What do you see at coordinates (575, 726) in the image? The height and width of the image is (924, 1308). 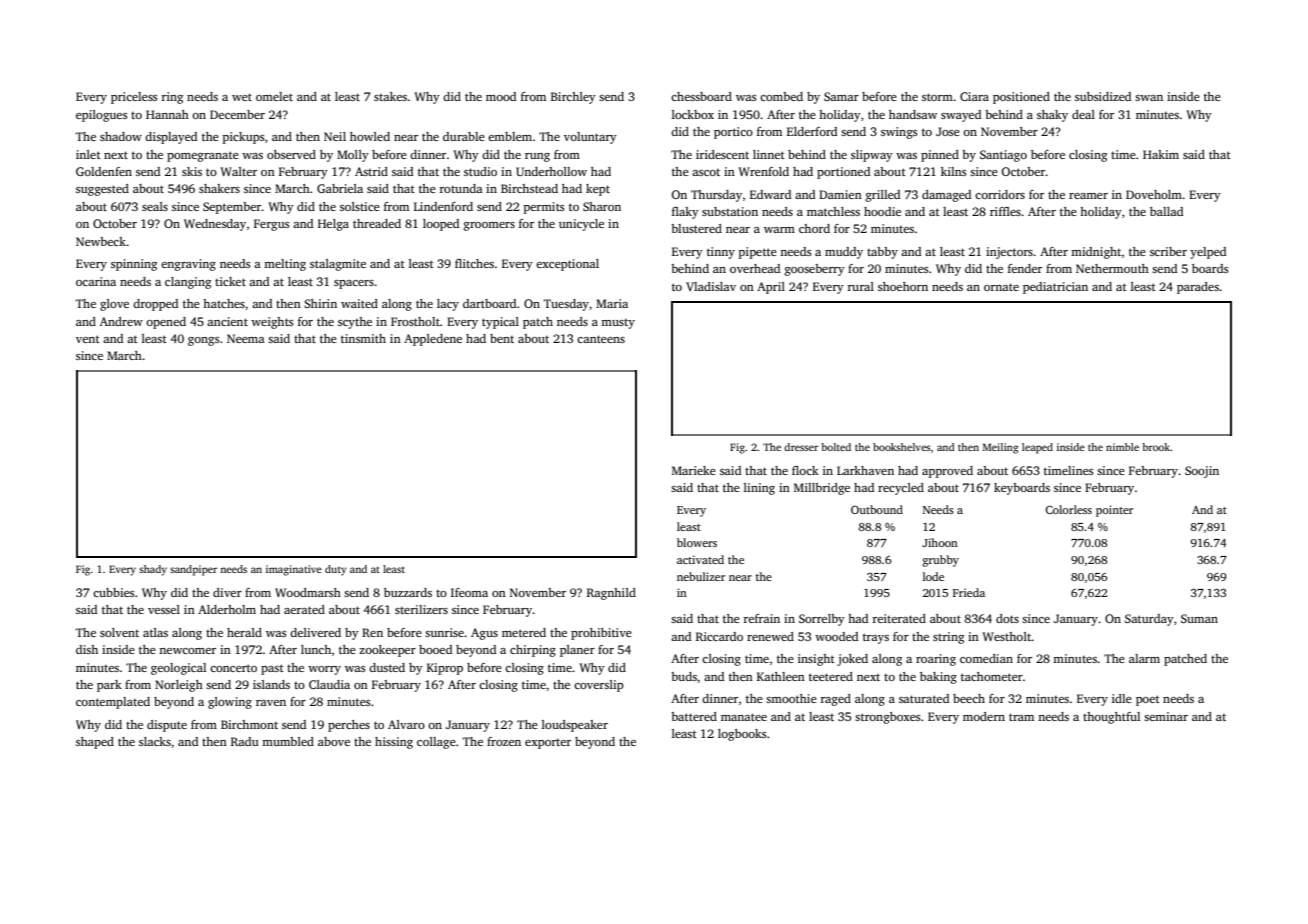 I see `loudspeaker` at bounding box center [575, 726].
